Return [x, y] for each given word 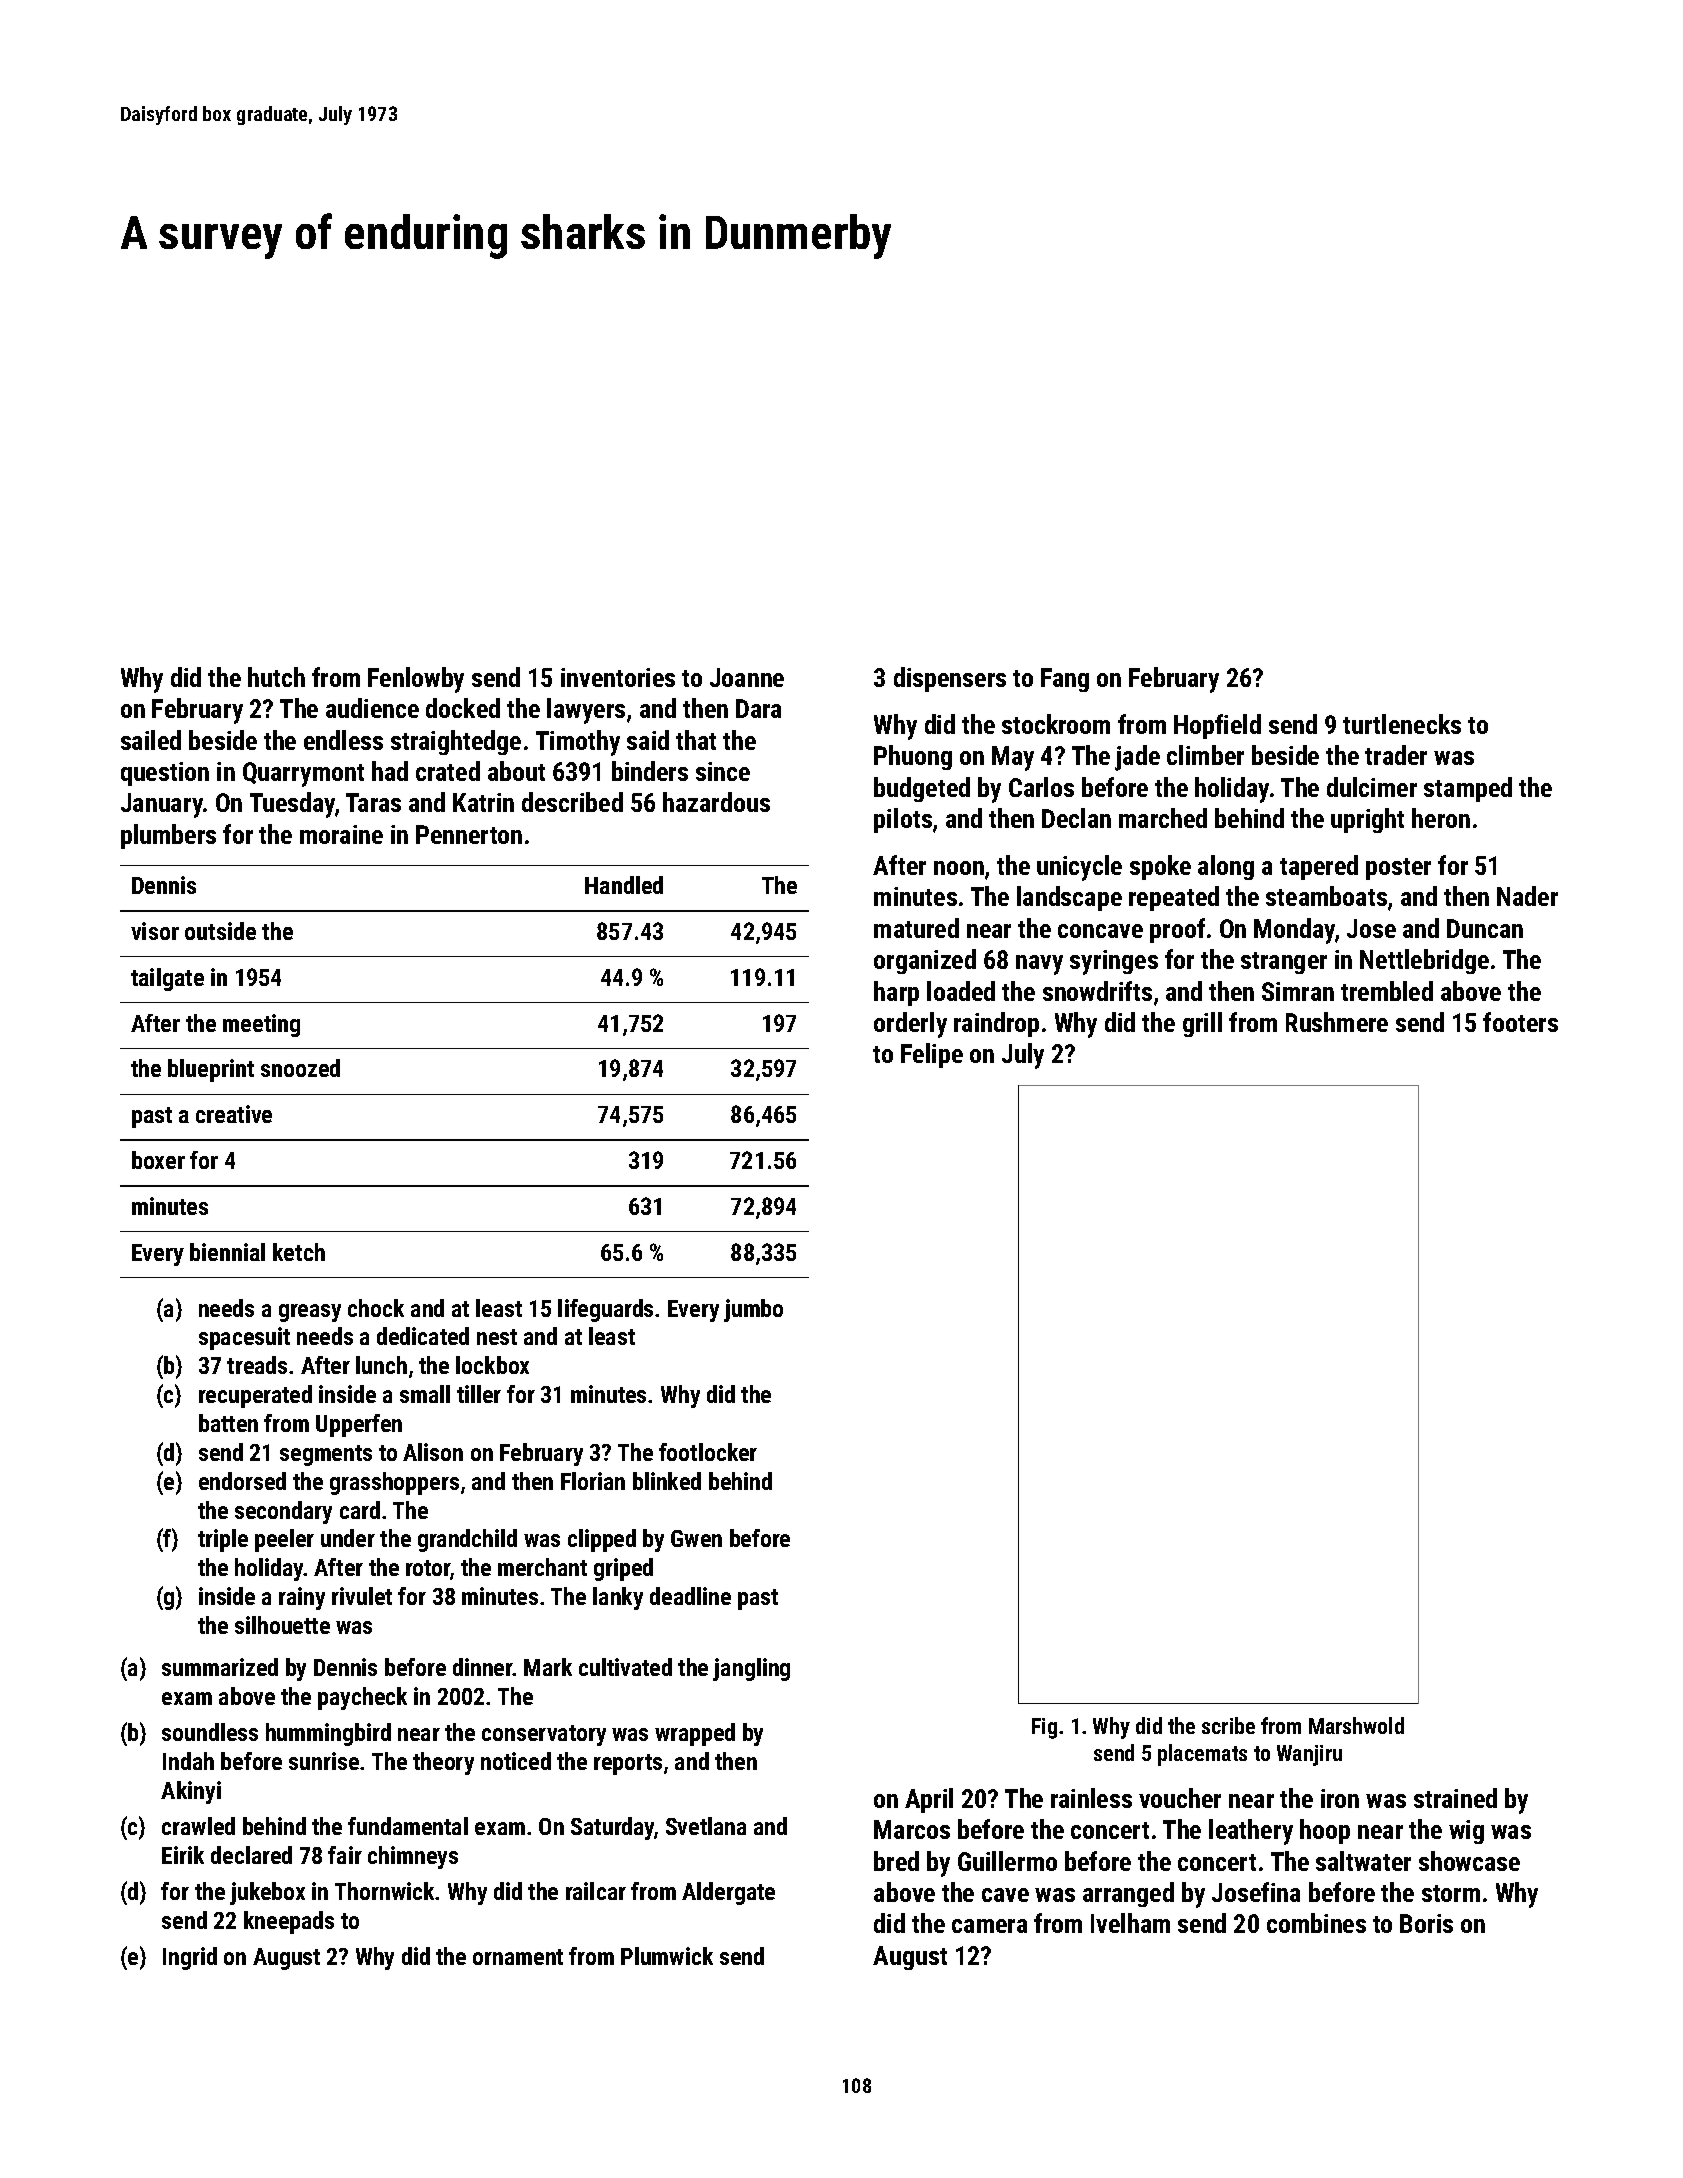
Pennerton [469, 834]
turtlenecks [1402, 724]
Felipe [932, 1055]
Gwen [696, 1538]
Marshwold [1356, 1725]
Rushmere [1337, 1022]
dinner [483, 1667]
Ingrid [190, 1958]
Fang [1065, 680]
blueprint [211, 1070]
